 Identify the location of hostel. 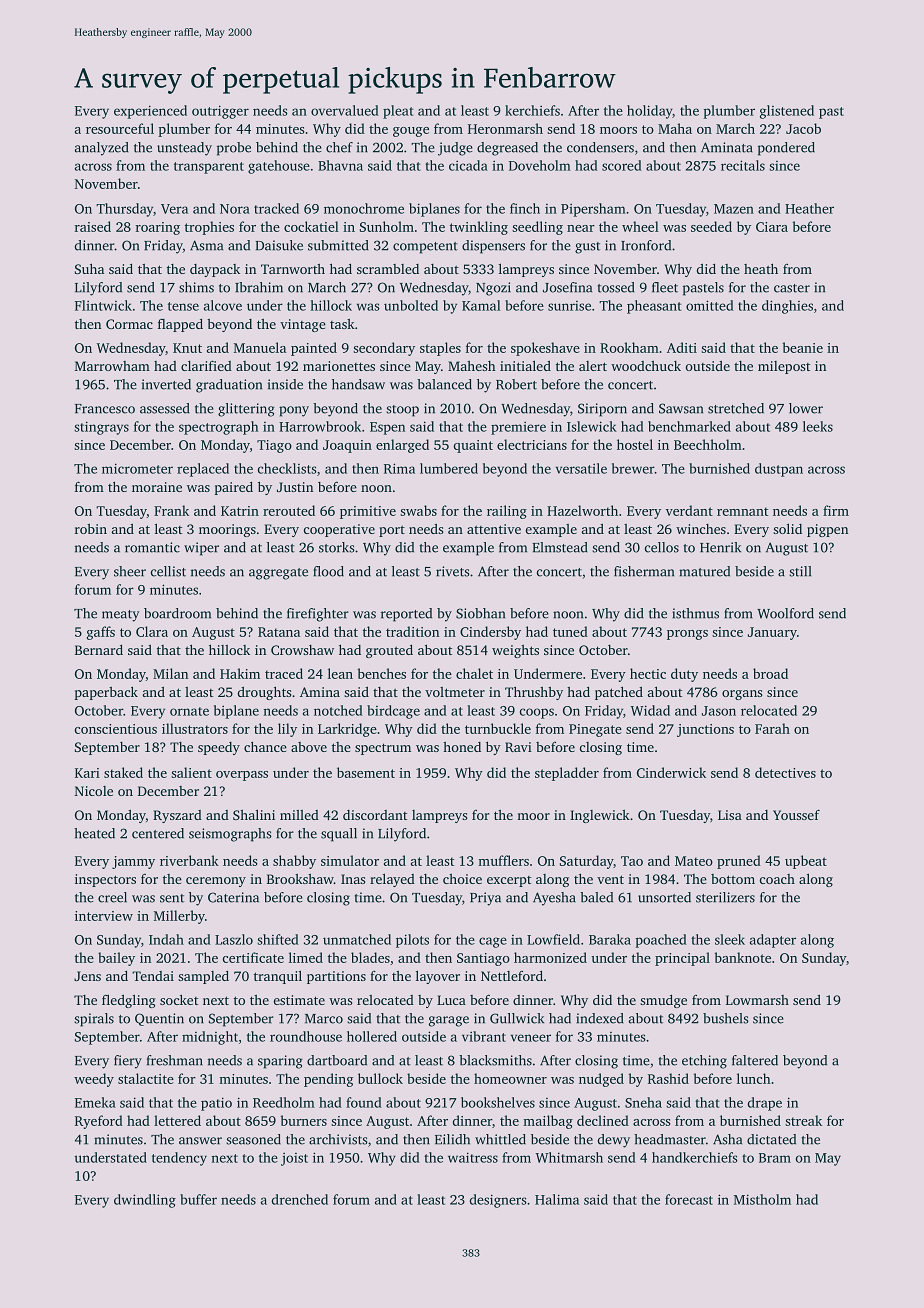
(635, 444).
